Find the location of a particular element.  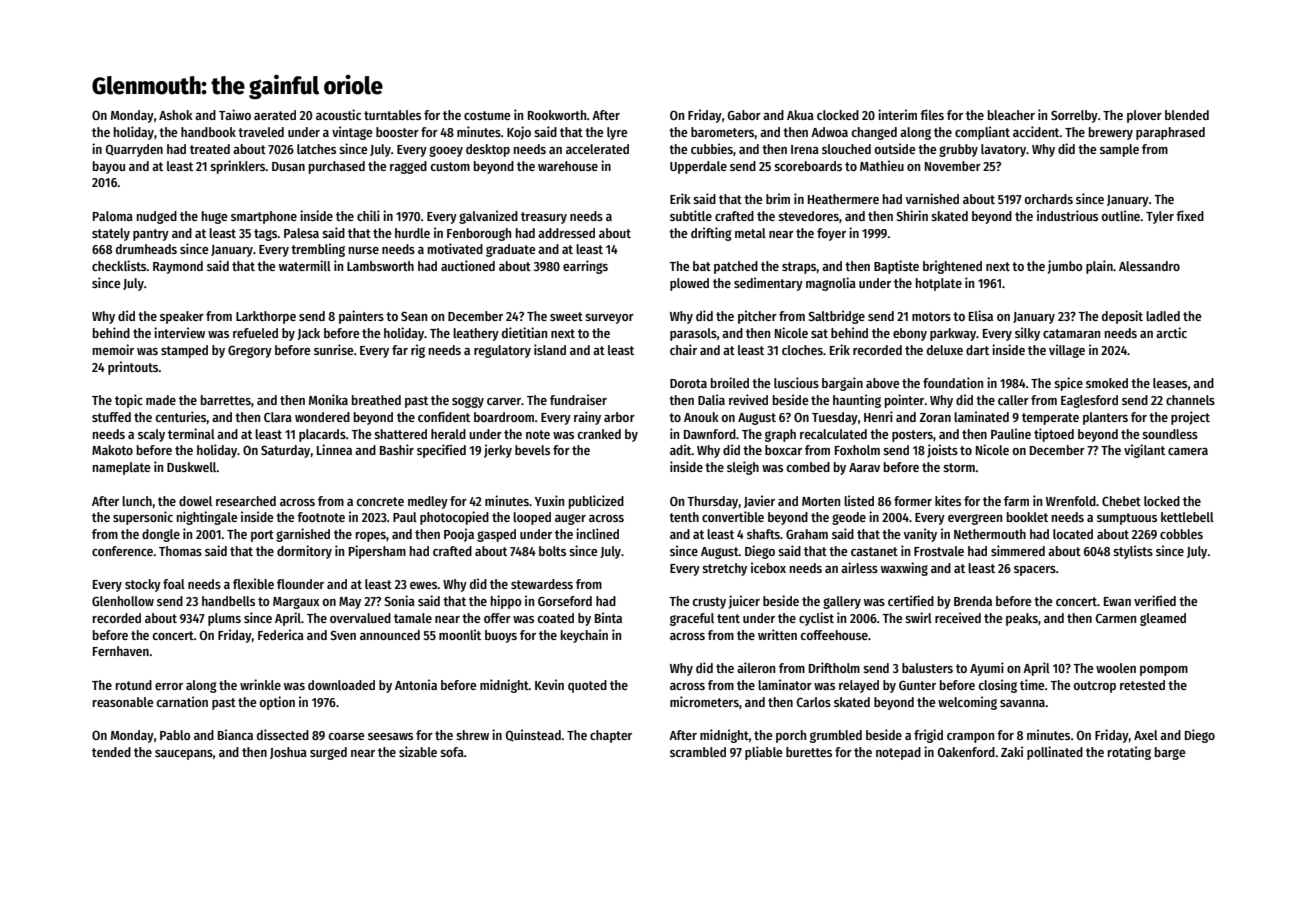

foal is located at coordinates (174, 584).
